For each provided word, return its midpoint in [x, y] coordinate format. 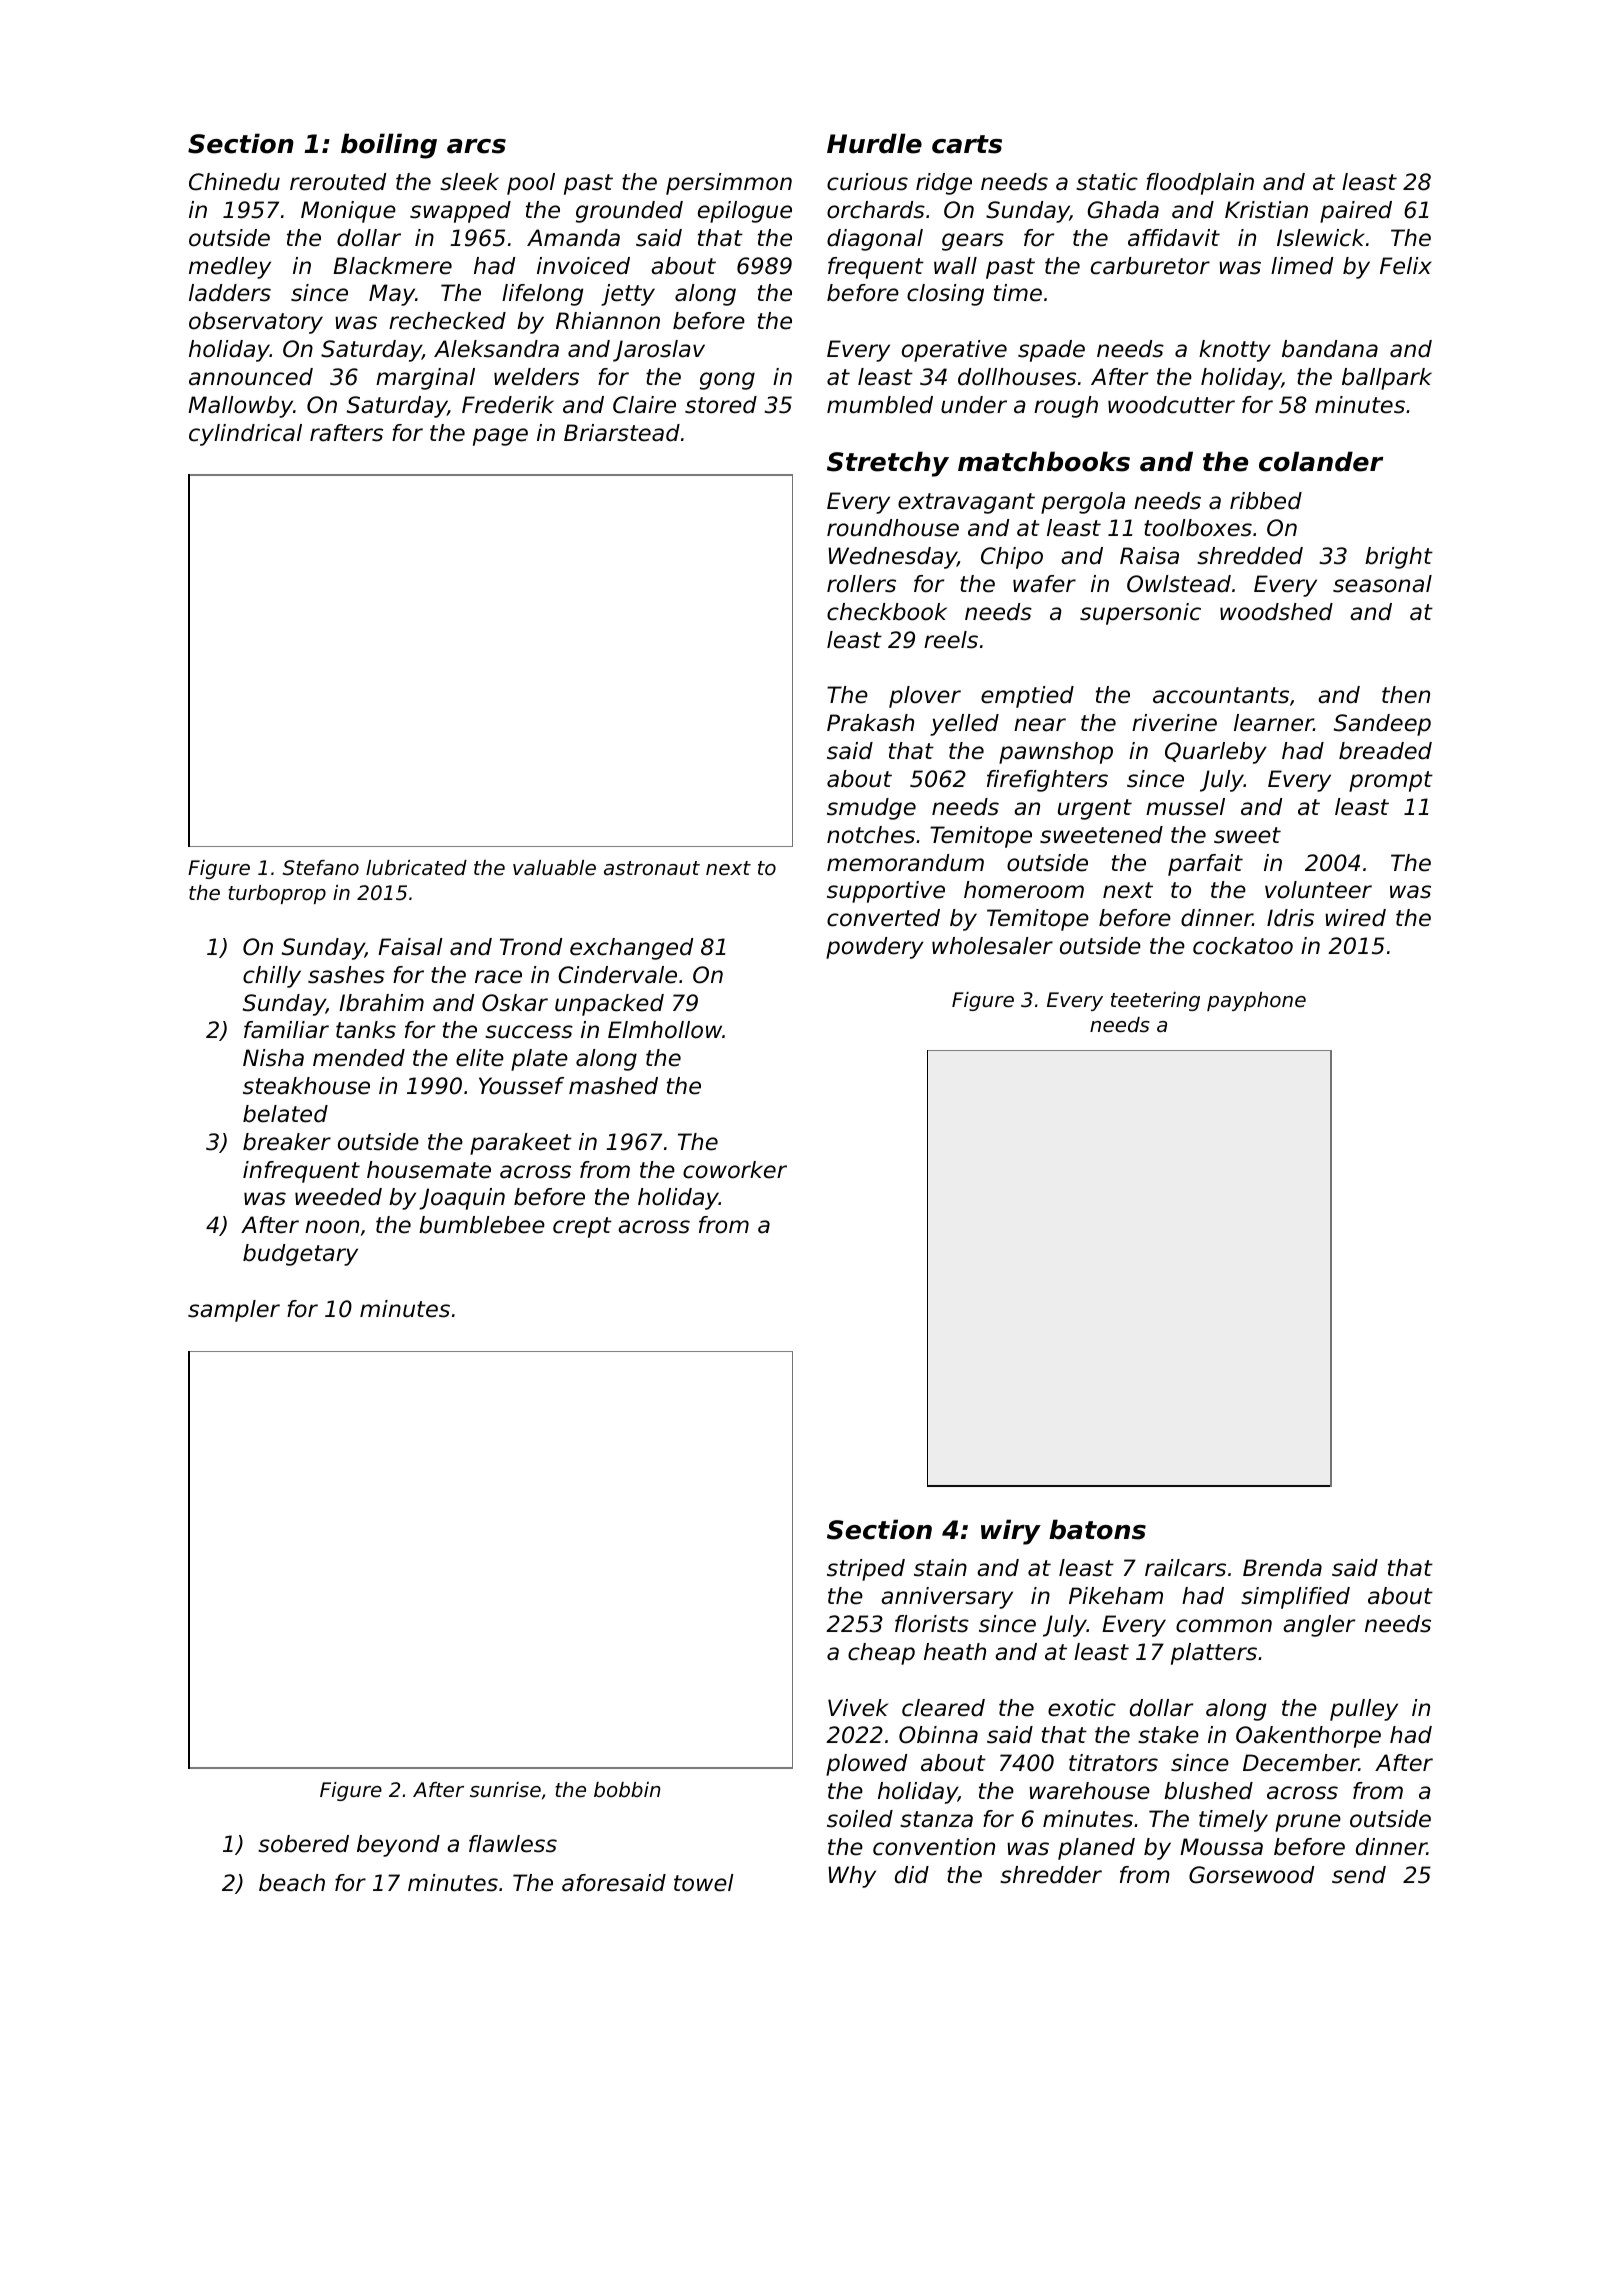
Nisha [273, 1058]
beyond [398, 1846]
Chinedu [234, 182]
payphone [1256, 1001]
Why [852, 1877]
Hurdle [874, 143]
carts [967, 144]
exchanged [631, 949]
